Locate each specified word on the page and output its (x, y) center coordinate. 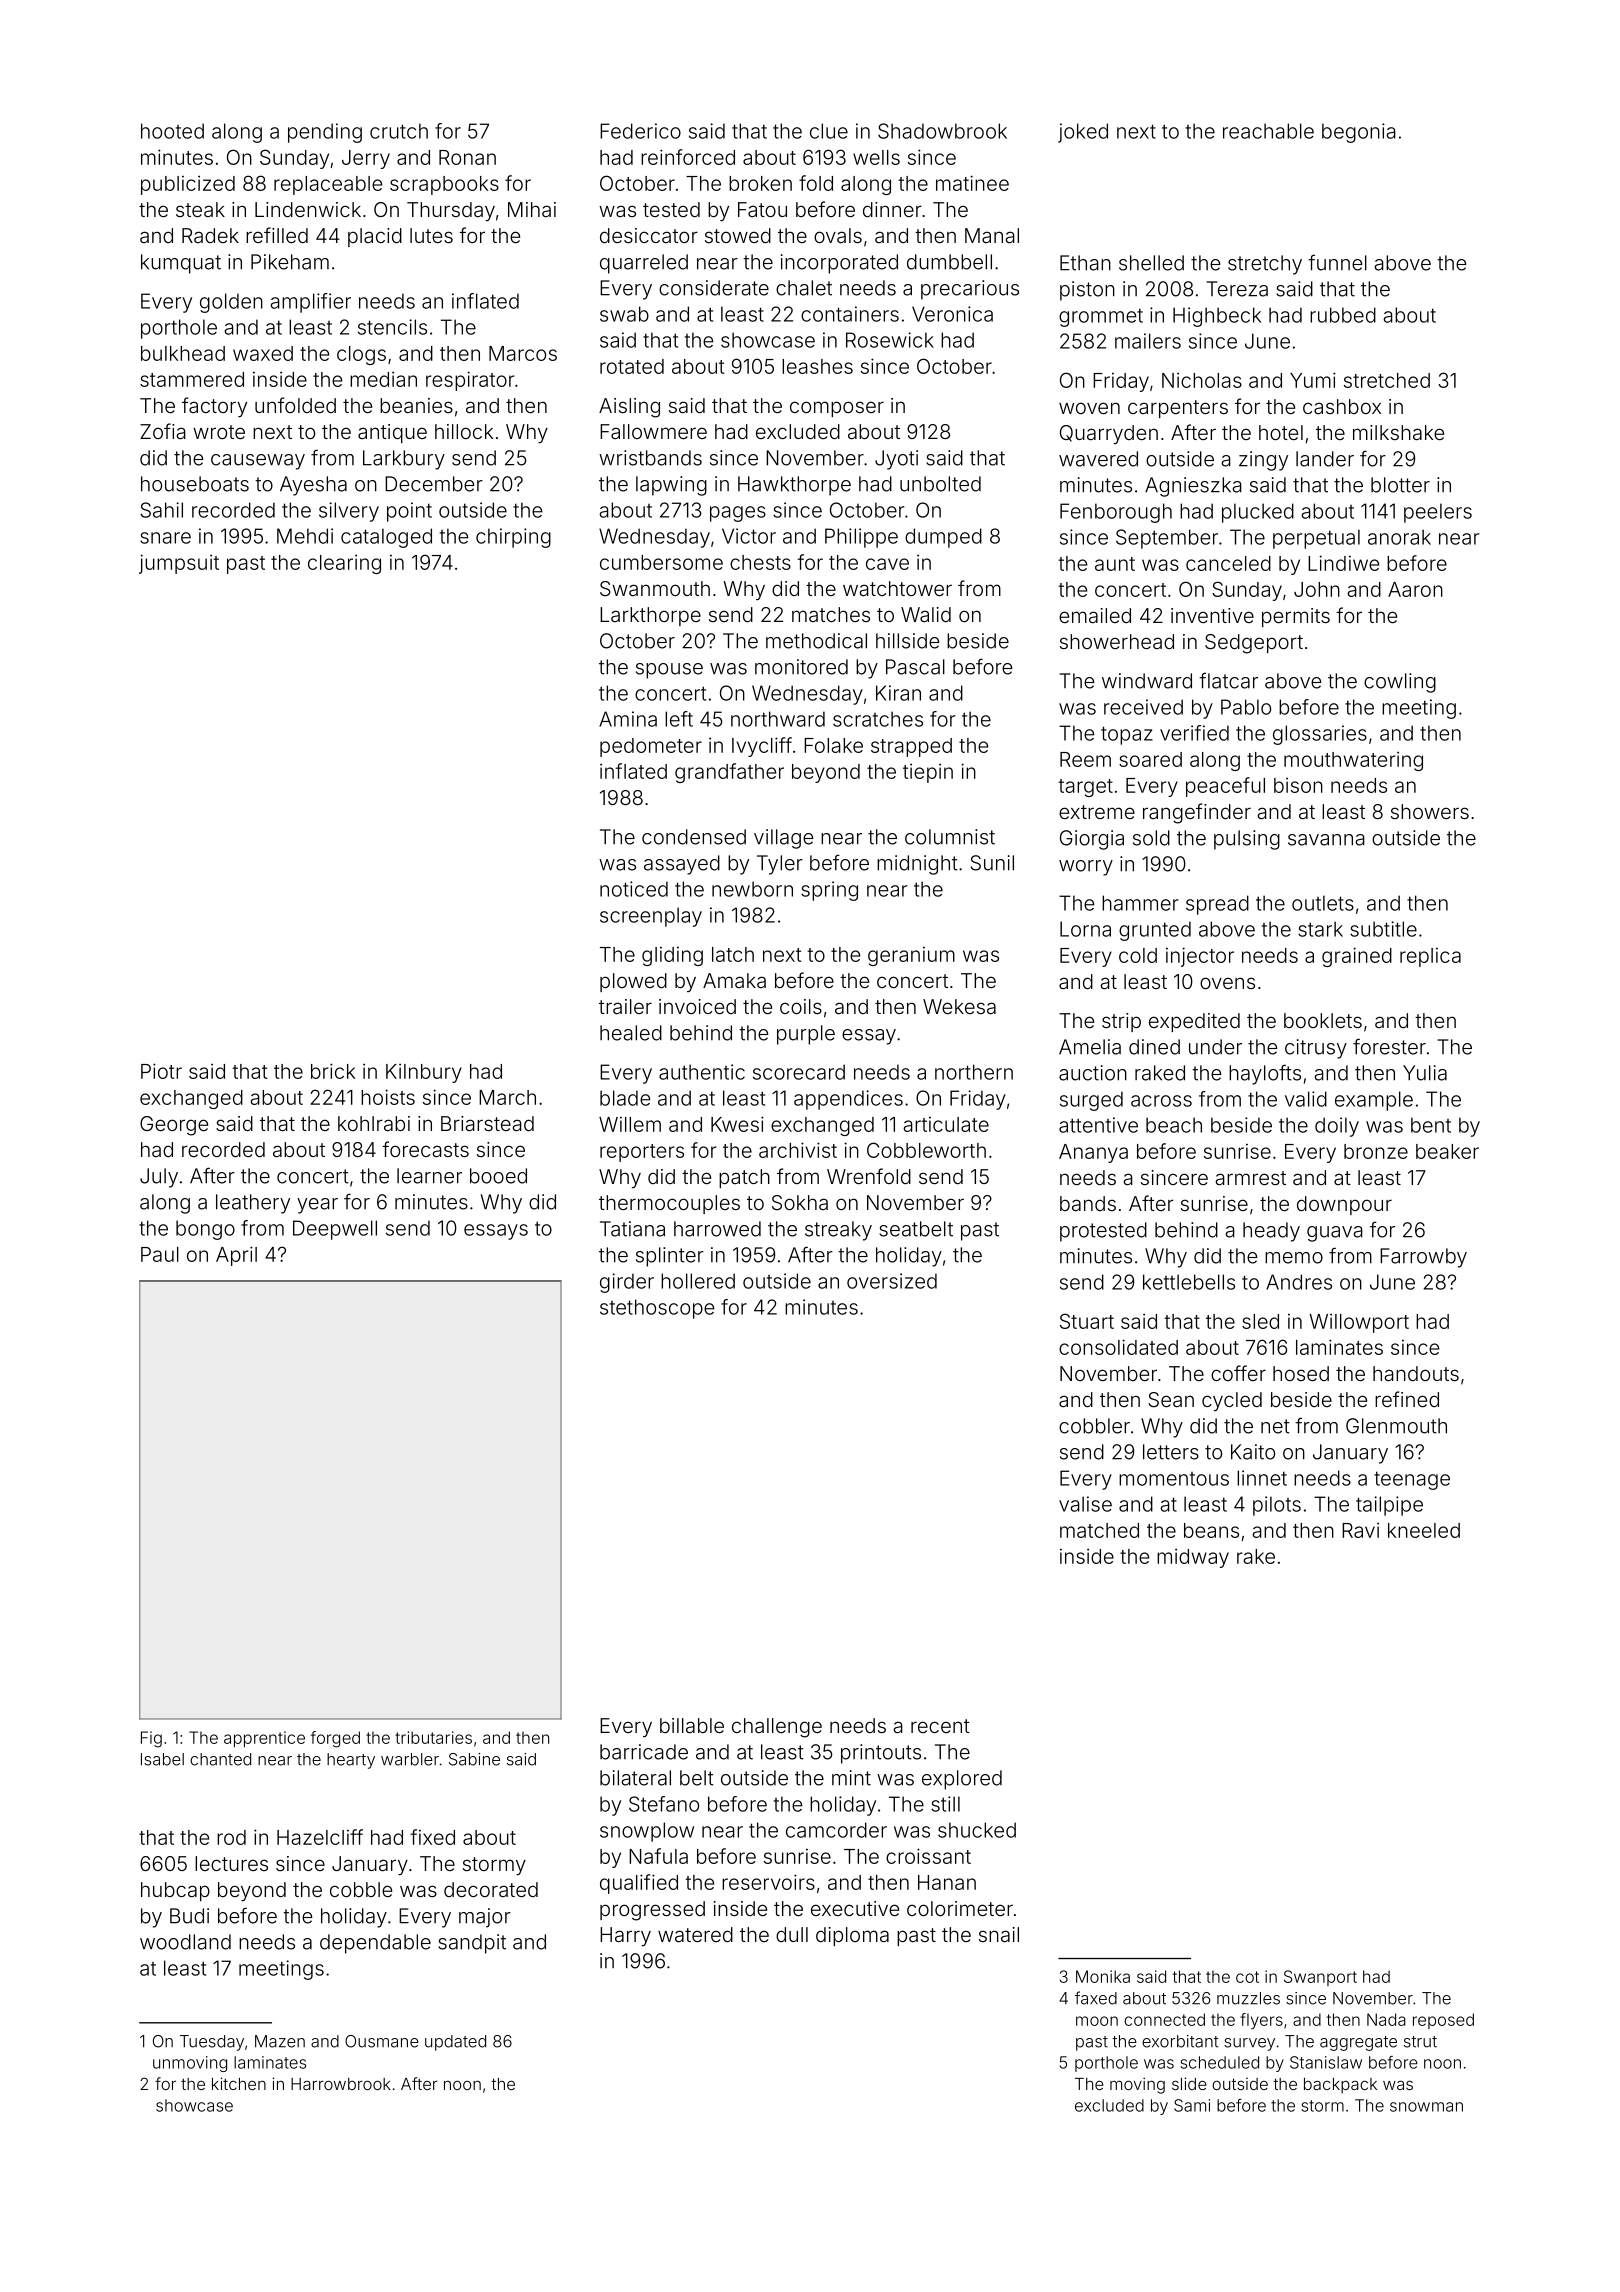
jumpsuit (179, 564)
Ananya (1093, 1153)
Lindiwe (1343, 563)
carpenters (1178, 409)
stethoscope (657, 1309)
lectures (231, 1863)
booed (498, 1176)
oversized (892, 1281)
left (679, 719)
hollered (698, 1281)
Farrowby (1423, 1258)
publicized (188, 185)
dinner (892, 209)
